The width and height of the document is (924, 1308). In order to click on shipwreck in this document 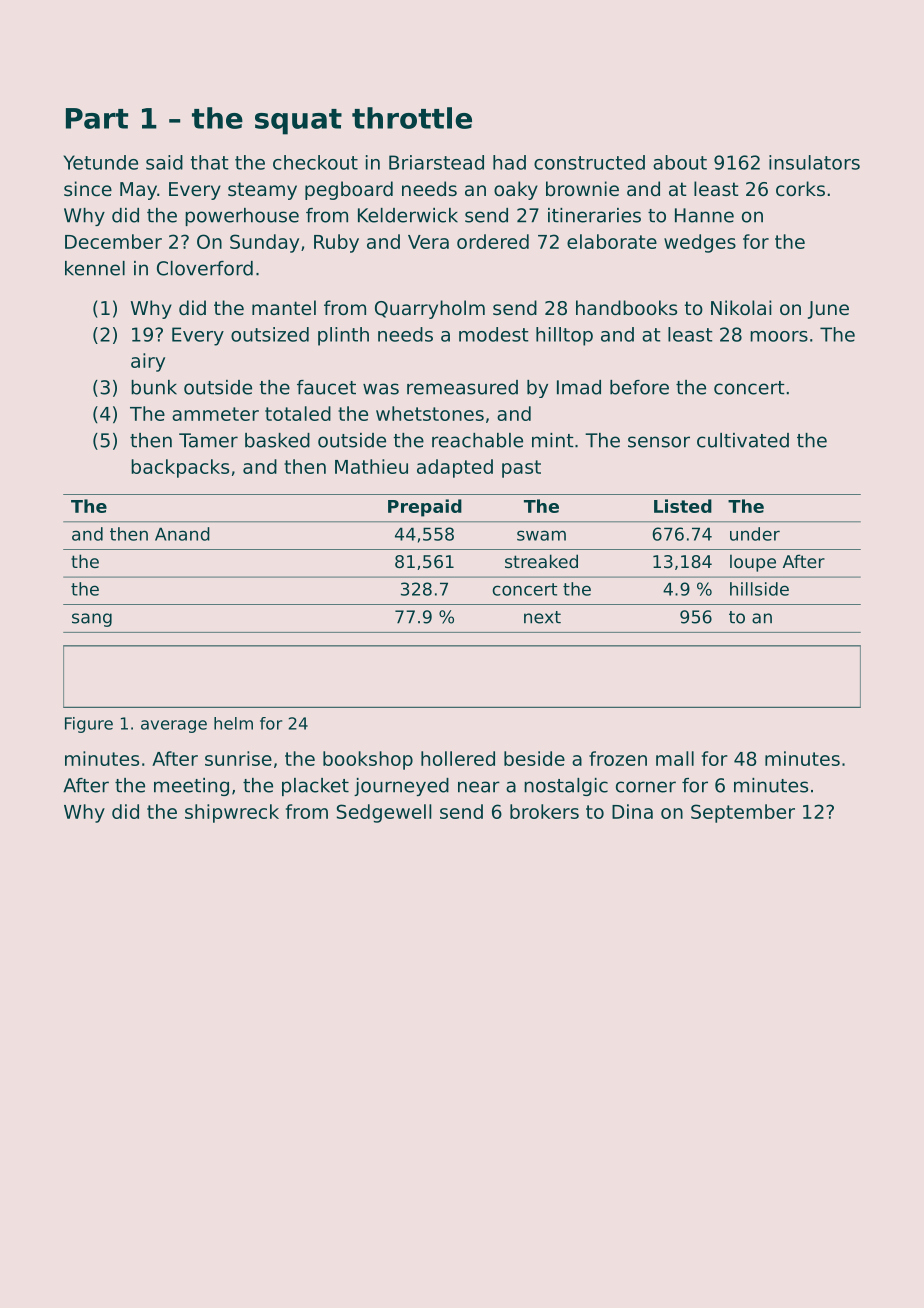, I will do `click(232, 813)`.
